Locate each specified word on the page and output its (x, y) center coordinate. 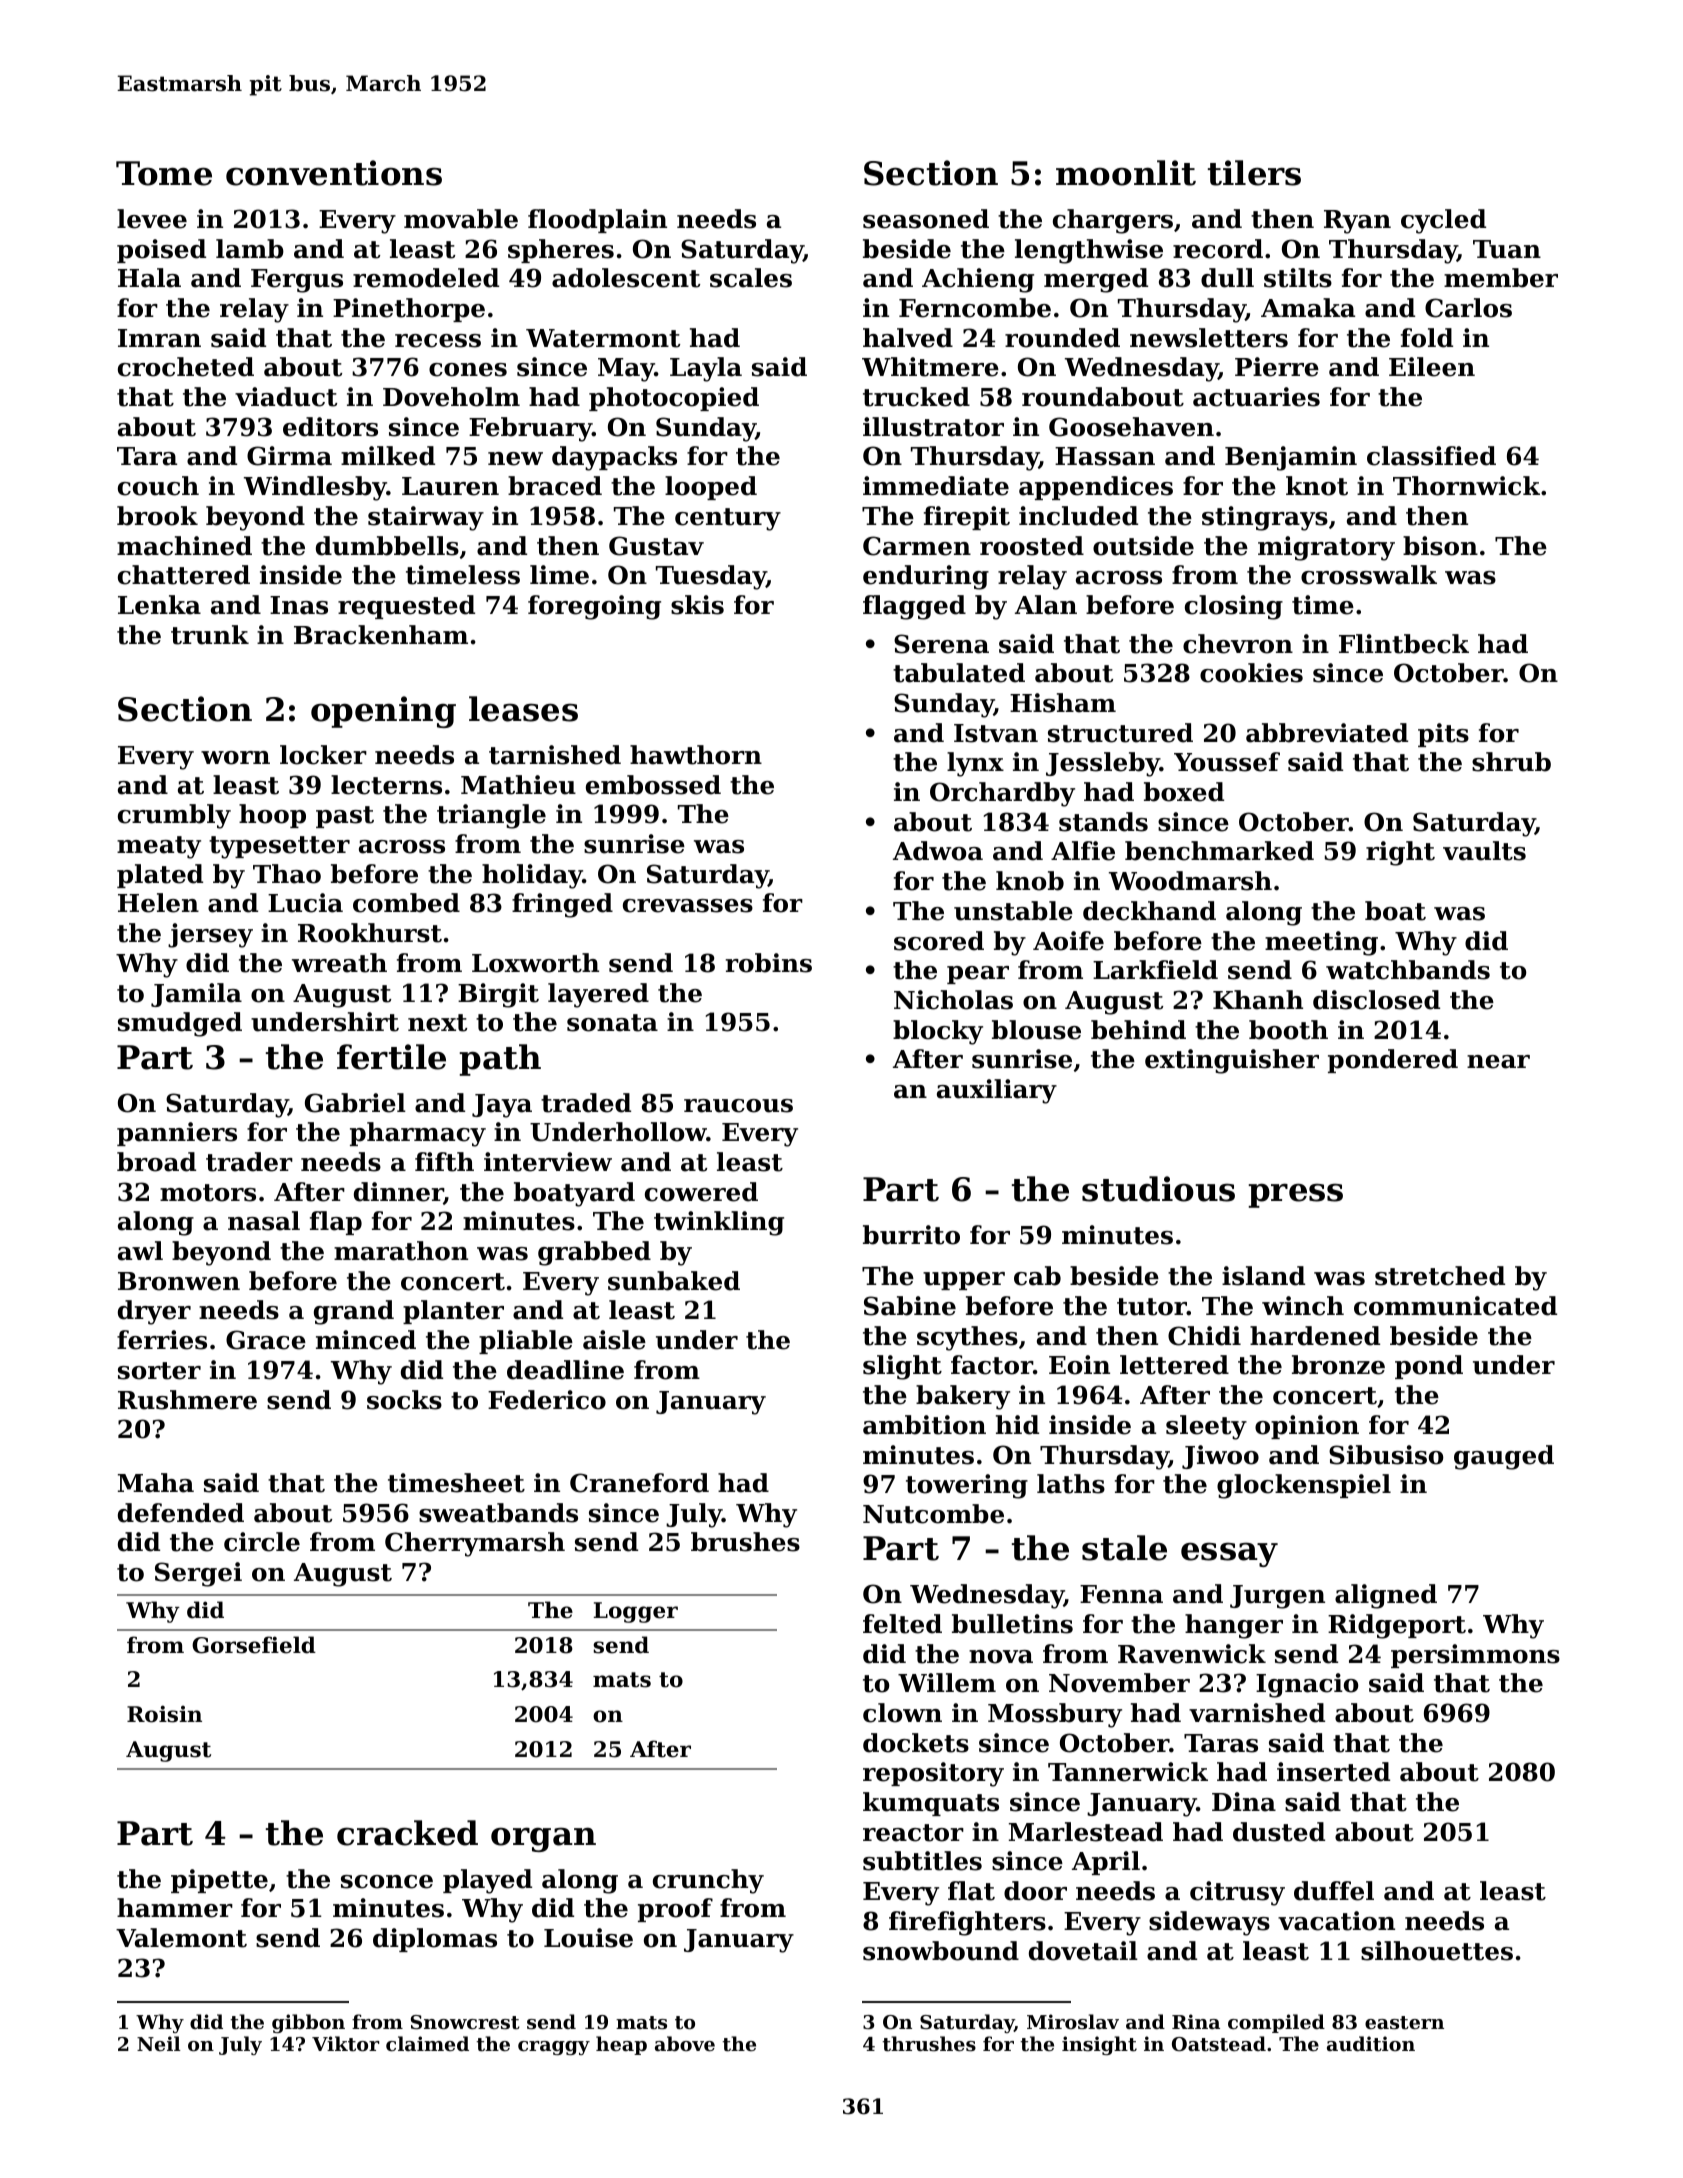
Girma (289, 456)
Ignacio (1307, 1685)
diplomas (435, 1940)
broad (156, 1162)
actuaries (1256, 397)
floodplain (597, 221)
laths (1071, 1484)
